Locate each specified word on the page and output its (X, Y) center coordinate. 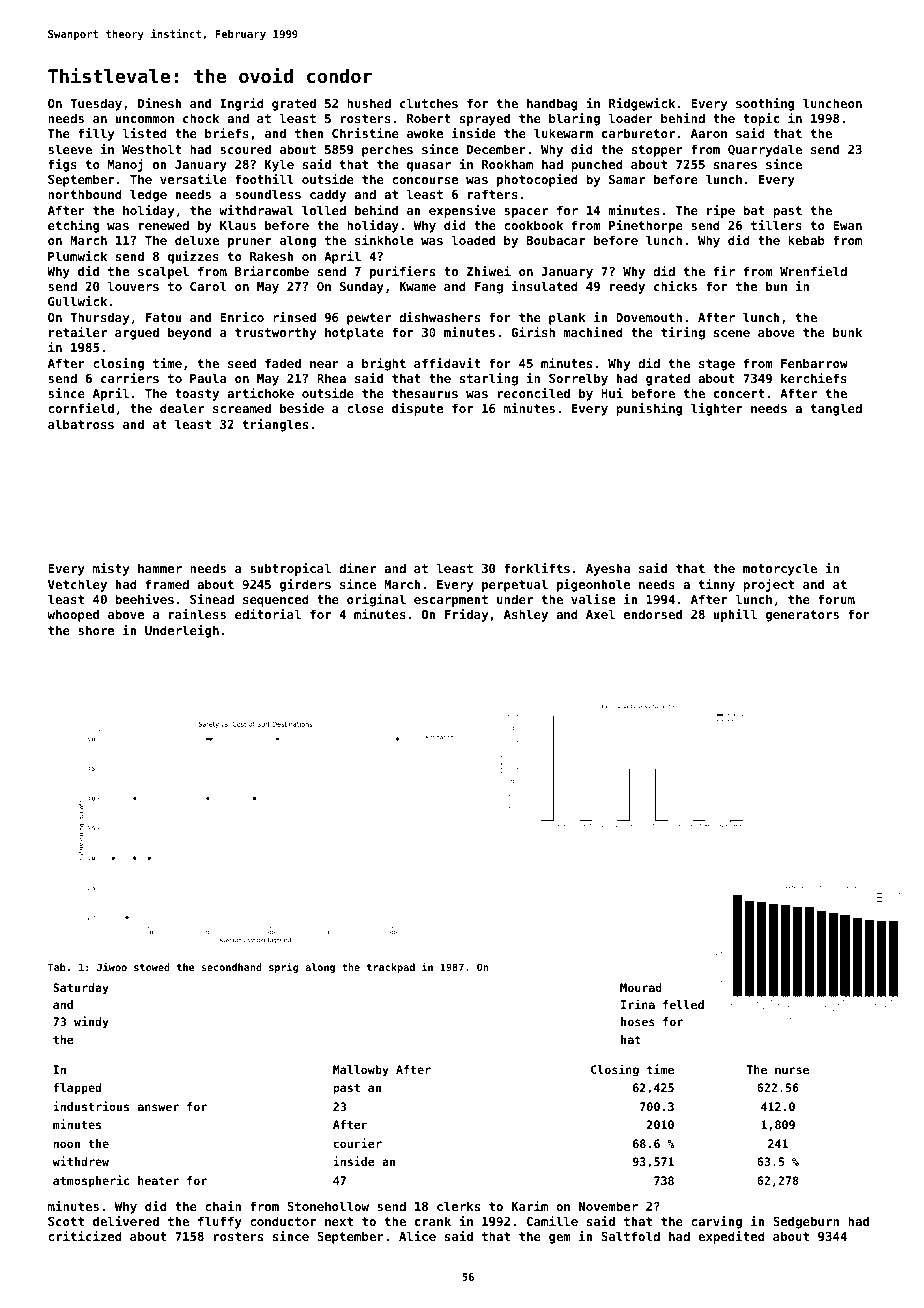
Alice (417, 1236)
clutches (429, 103)
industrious (91, 1106)
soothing (765, 104)
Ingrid (242, 104)
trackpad (391, 968)
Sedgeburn (806, 1222)
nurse (792, 1070)
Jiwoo (112, 967)
